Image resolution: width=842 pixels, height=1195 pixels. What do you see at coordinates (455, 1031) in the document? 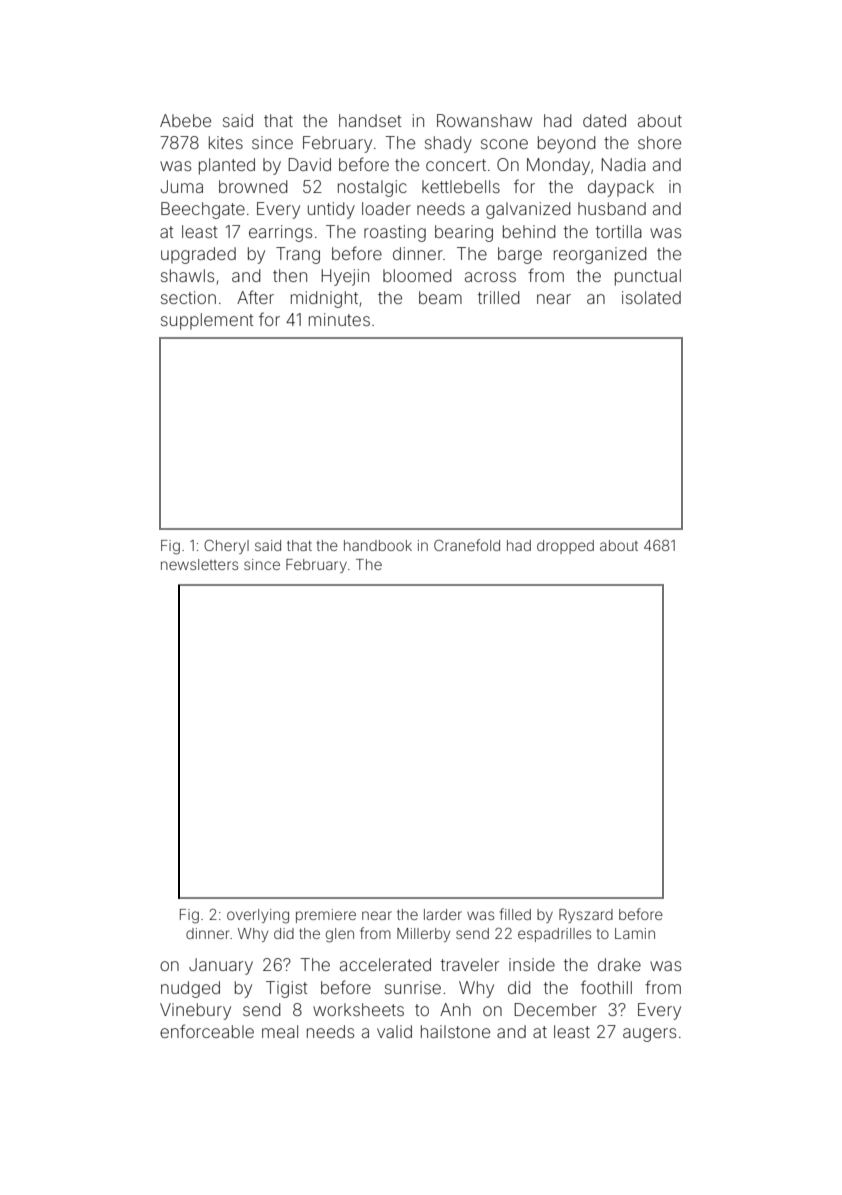
I see `hailstone` at bounding box center [455, 1031].
